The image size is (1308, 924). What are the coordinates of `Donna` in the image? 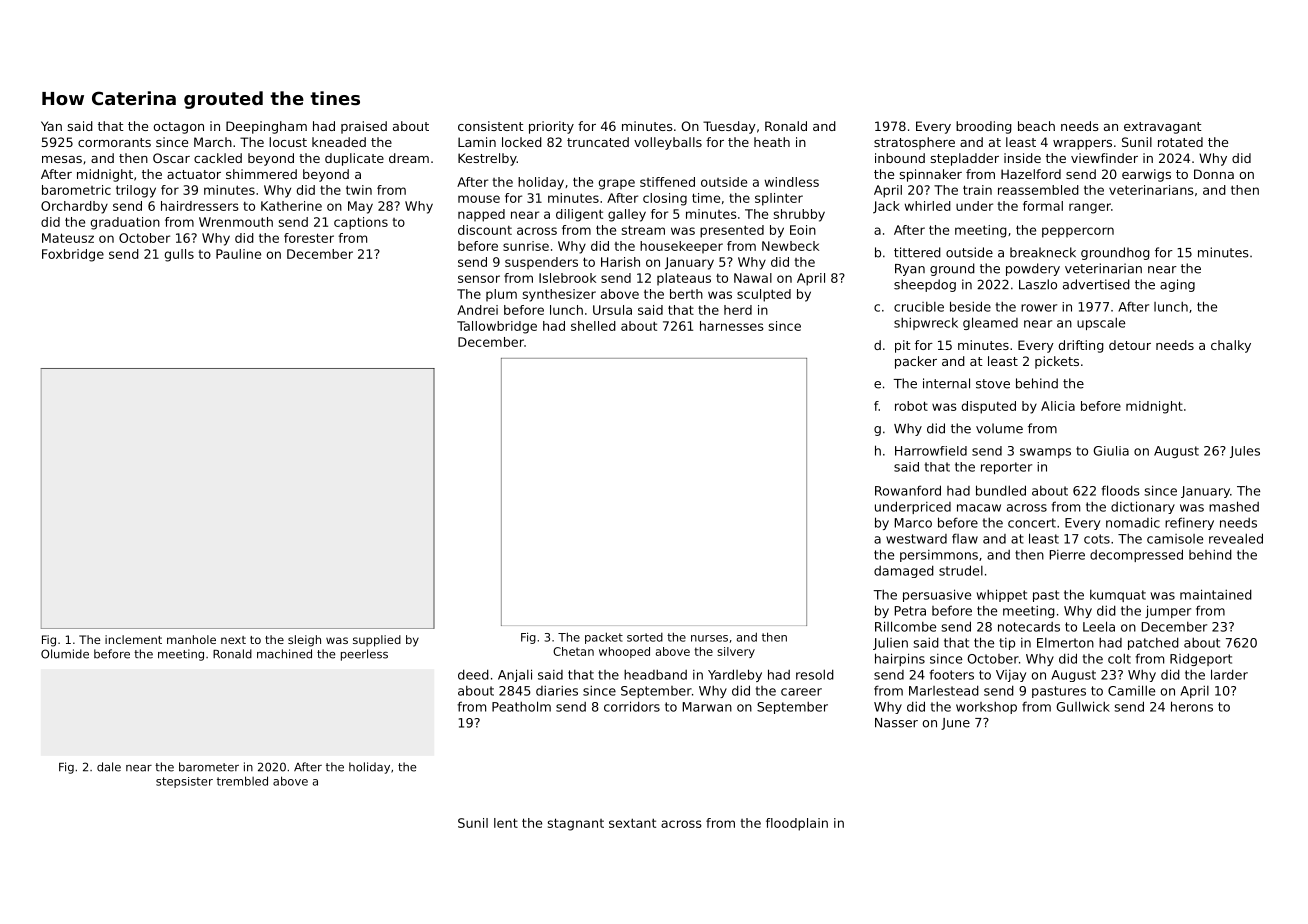 It's located at (1214, 174).
